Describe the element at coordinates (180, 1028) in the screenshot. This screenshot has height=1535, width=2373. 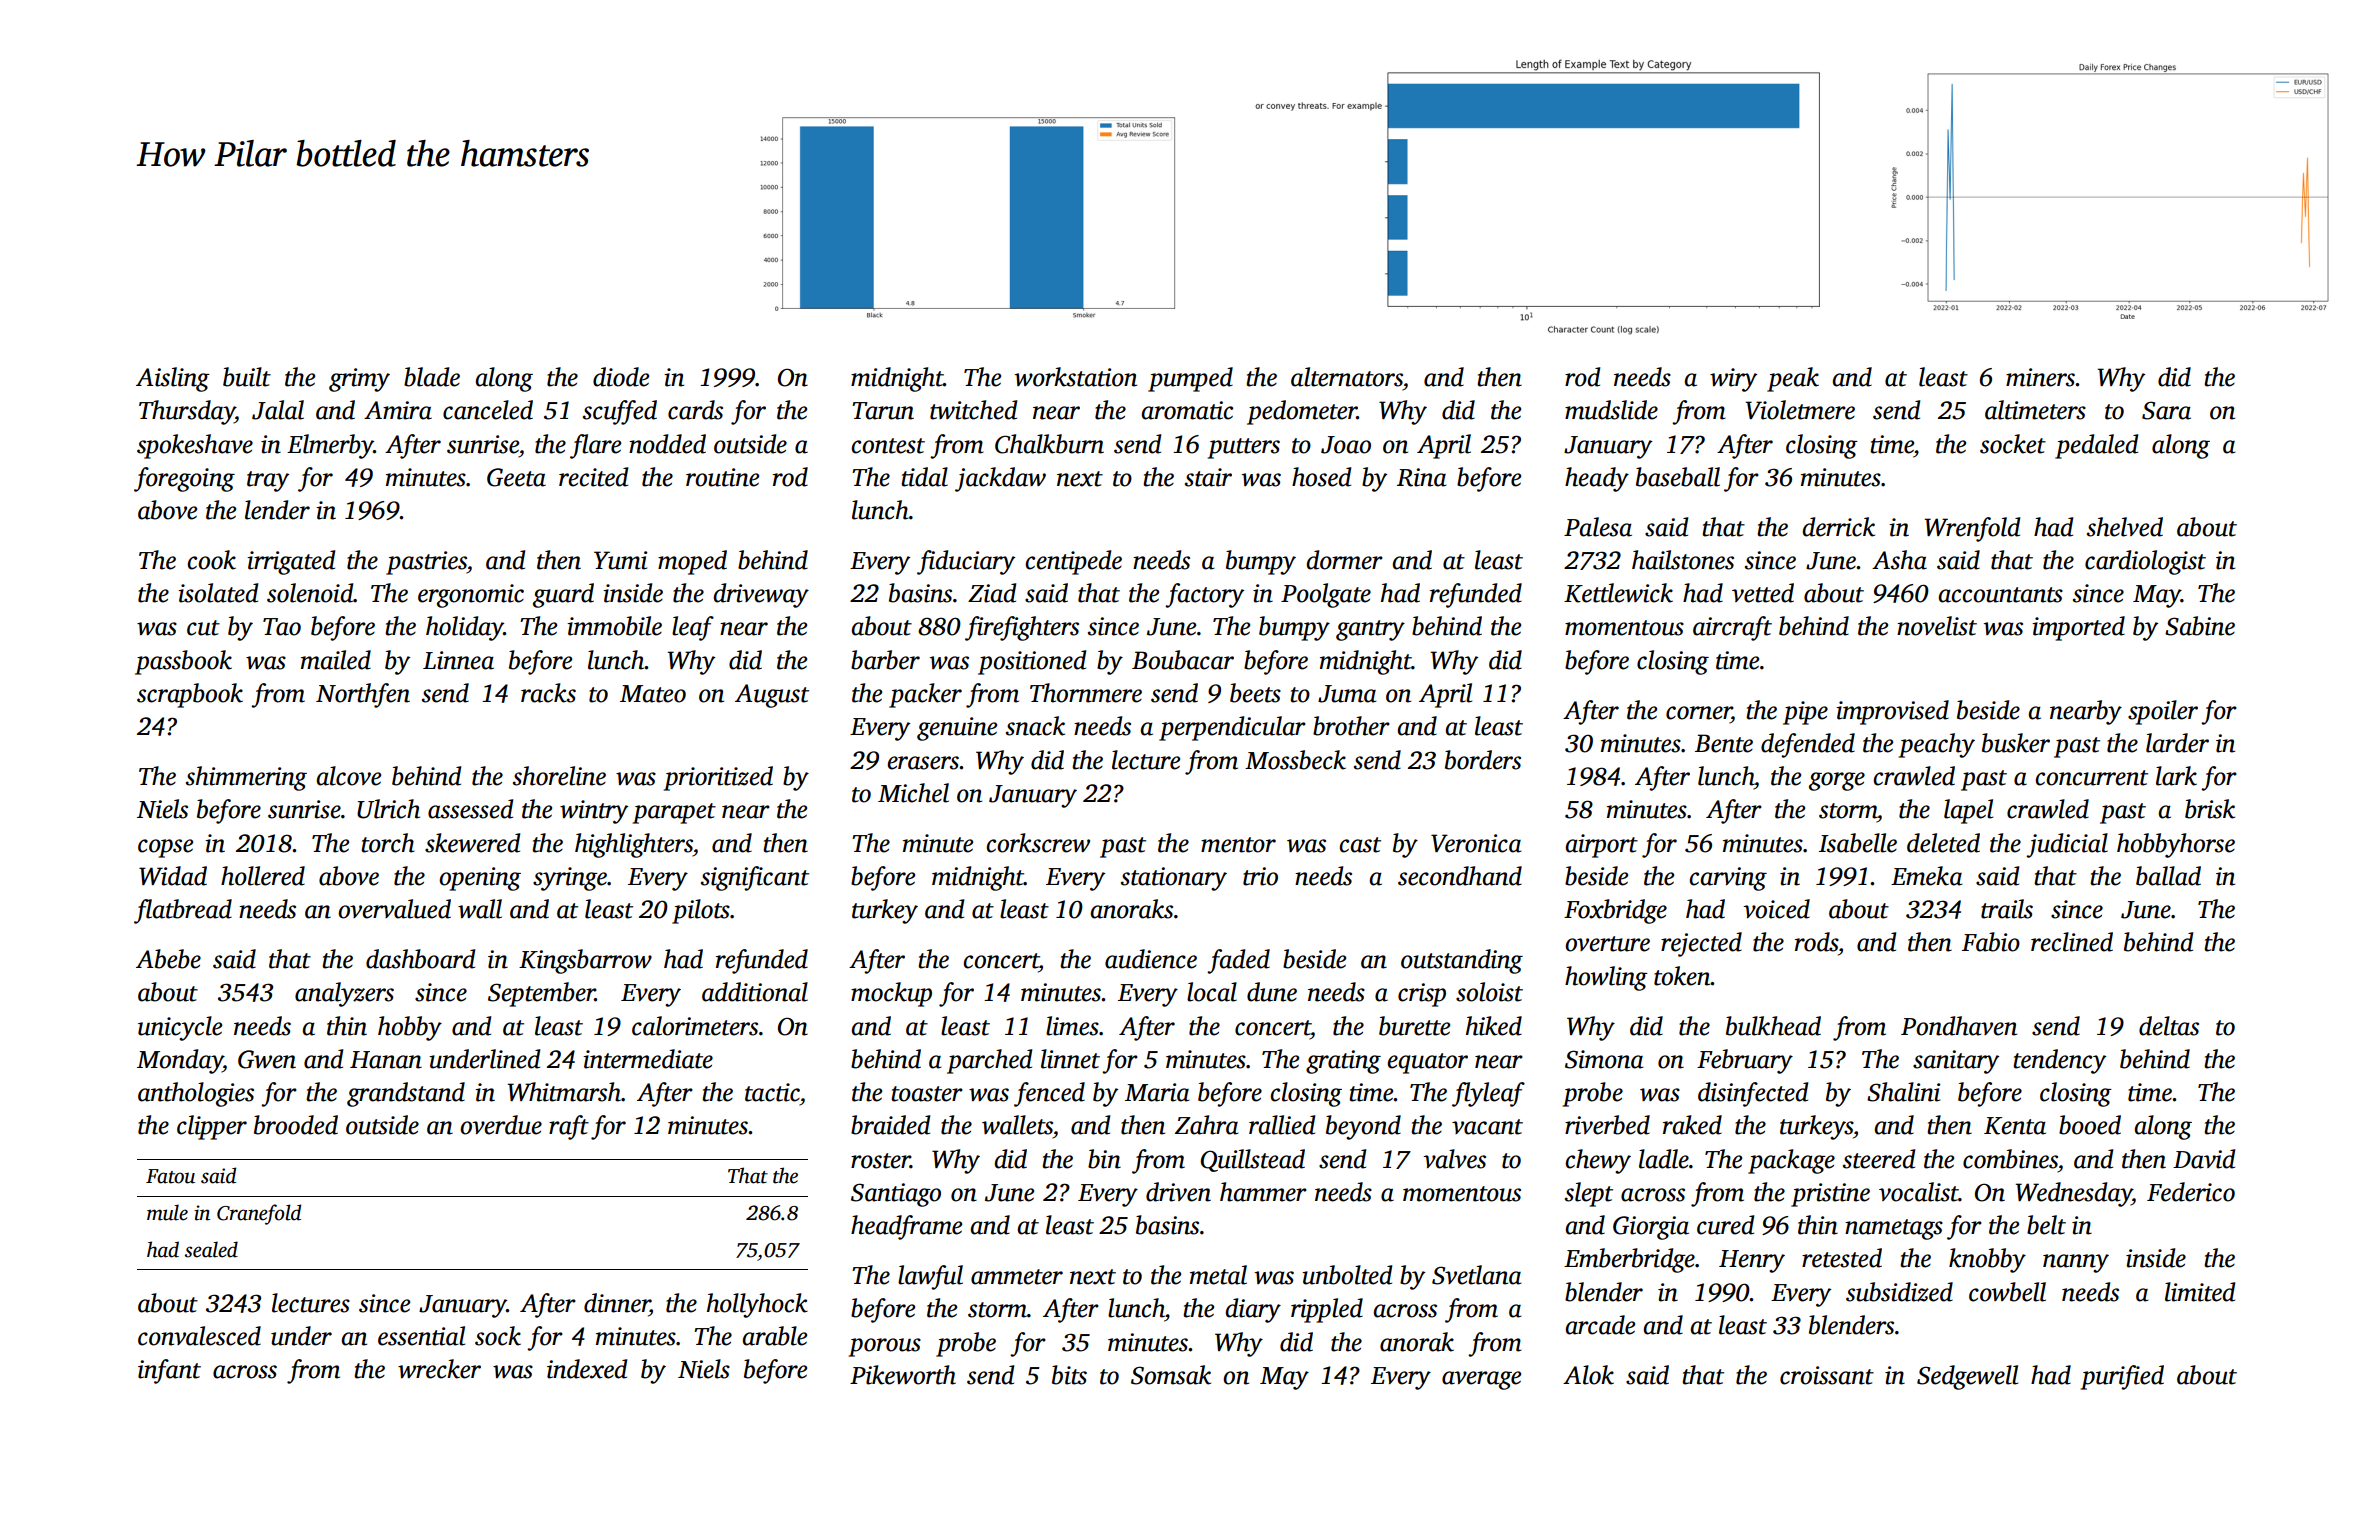
I see `unicycle` at that location.
